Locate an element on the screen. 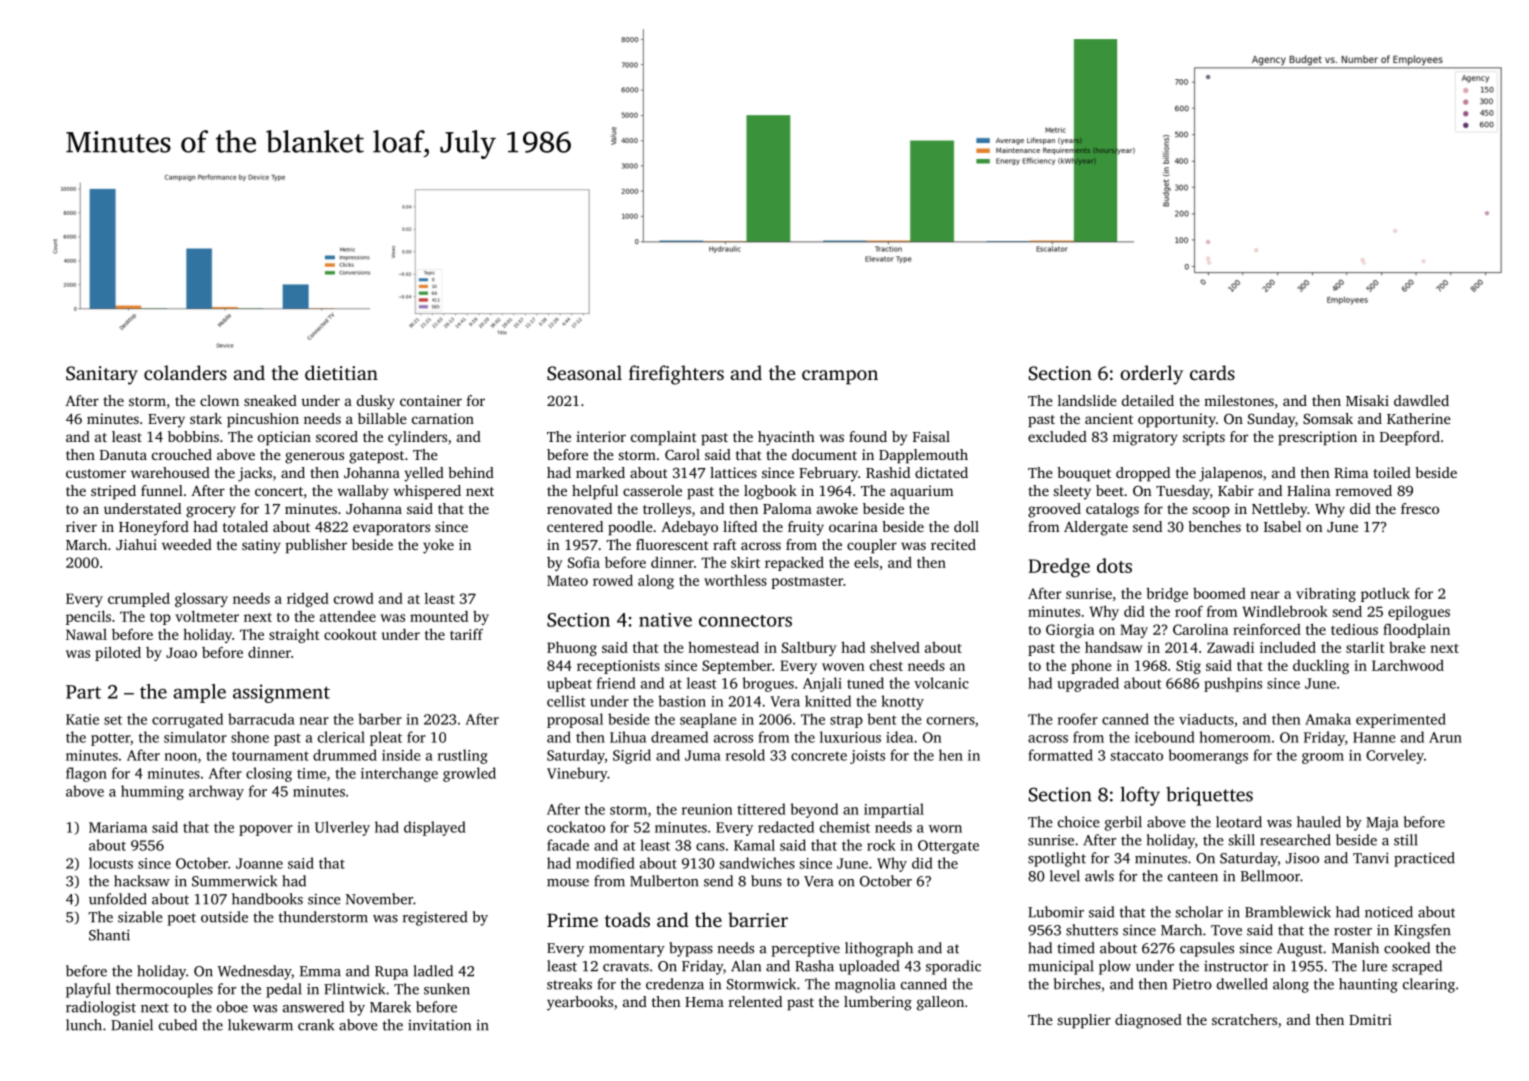 Image resolution: width=1529 pixels, height=1081 pixels. rock is located at coordinates (881, 845).
